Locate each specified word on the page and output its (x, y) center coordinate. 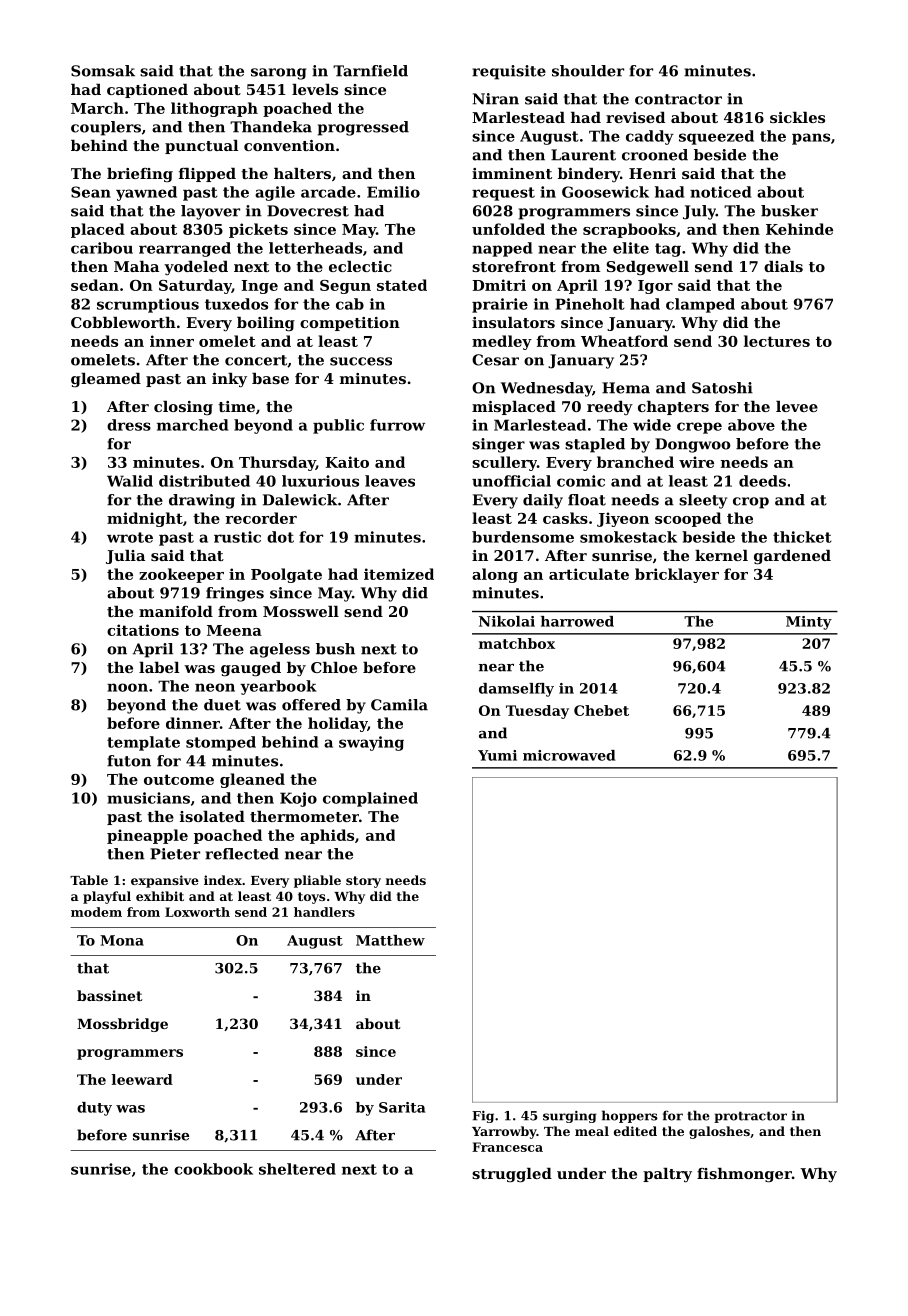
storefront (514, 266)
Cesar (495, 360)
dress (129, 425)
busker (789, 211)
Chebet (601, 710)
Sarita (402, 1107)
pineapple (147, 836)
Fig (483, 1117)
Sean (91, 192)
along (495, 575)
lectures (777, 341)
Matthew (390, 940)
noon (127, 687)
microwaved (569, 755)
